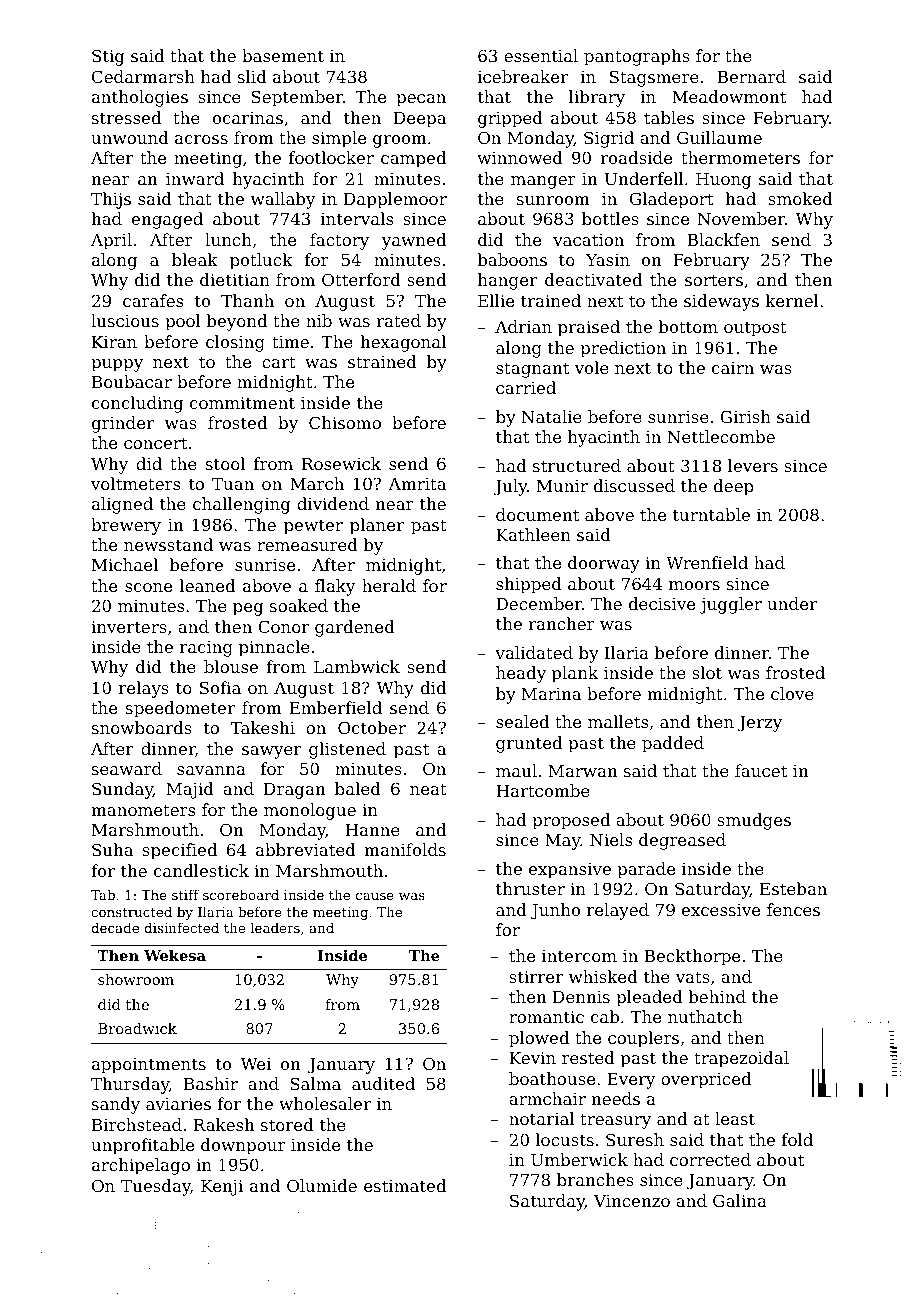 This page has height=1314, width=924. I want to click on Guillaume, so click(719, 137).
